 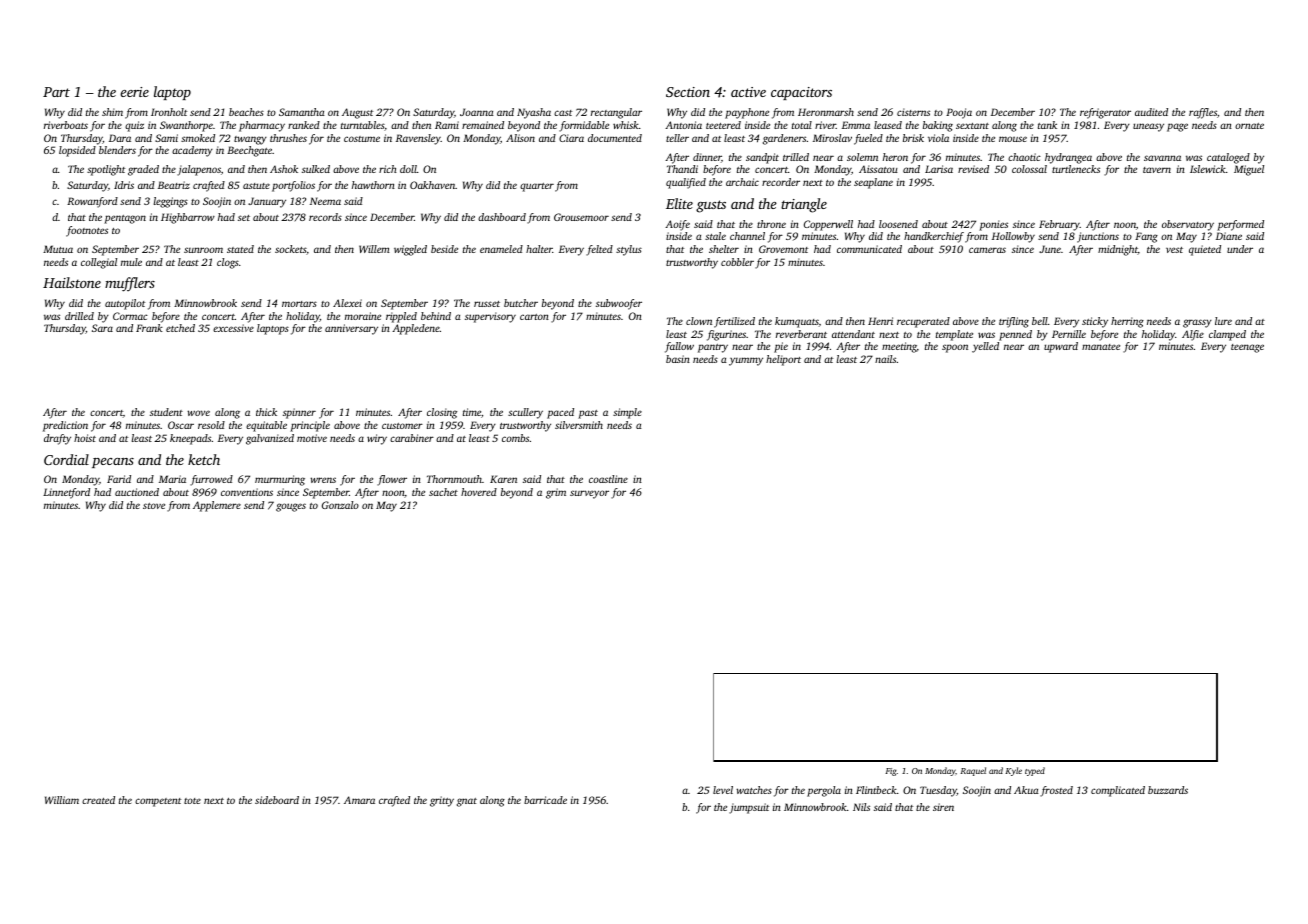 What do you see at coordinates (748, 92) in the image?
I see `active` at bounding box center [748, 92].
